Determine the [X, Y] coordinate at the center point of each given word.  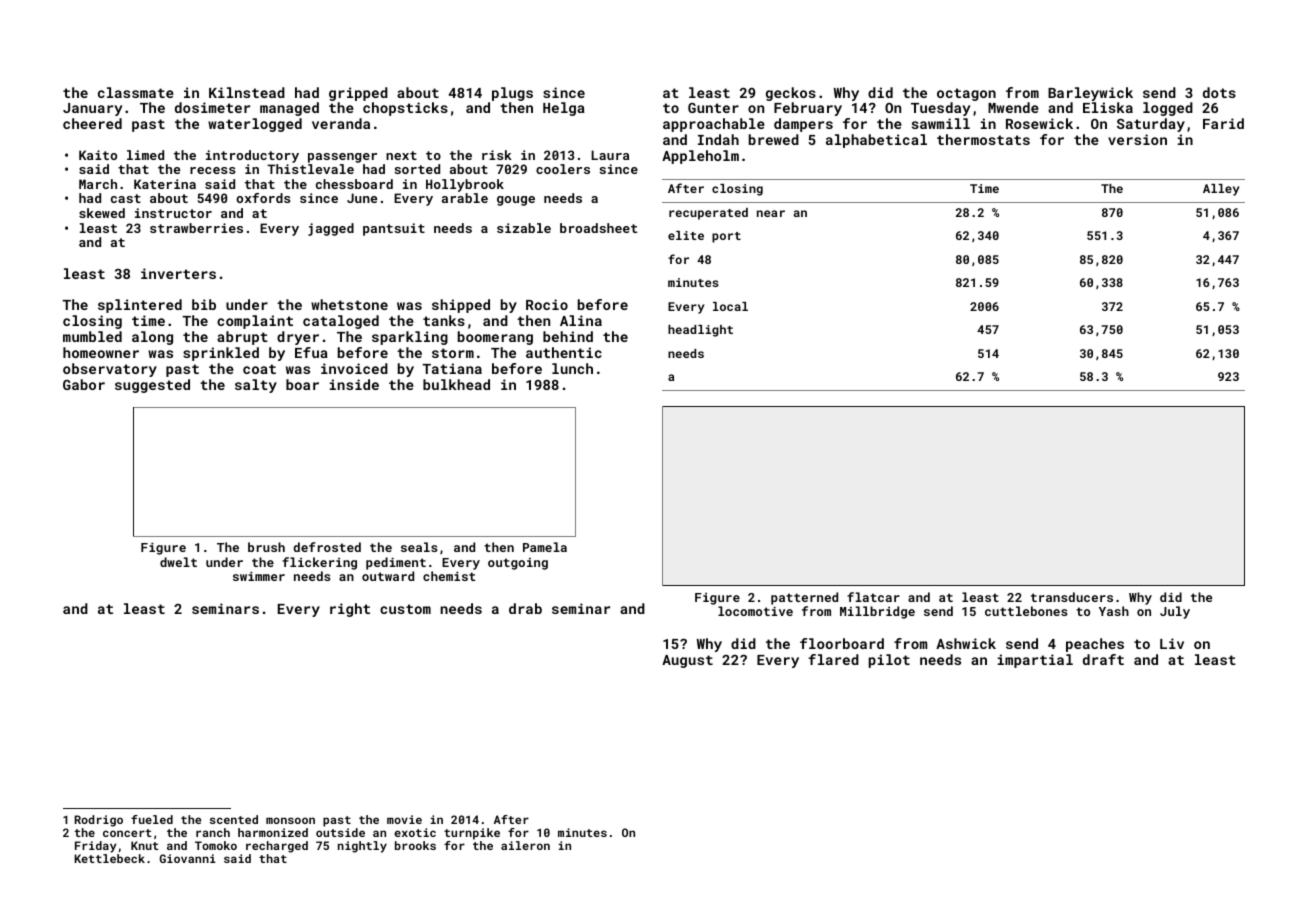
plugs [512, 94]
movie [404, 819]
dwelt [178, 562]
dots [1219, 92]
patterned [804, 598]
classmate [136, 92]
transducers [1072, 597]
